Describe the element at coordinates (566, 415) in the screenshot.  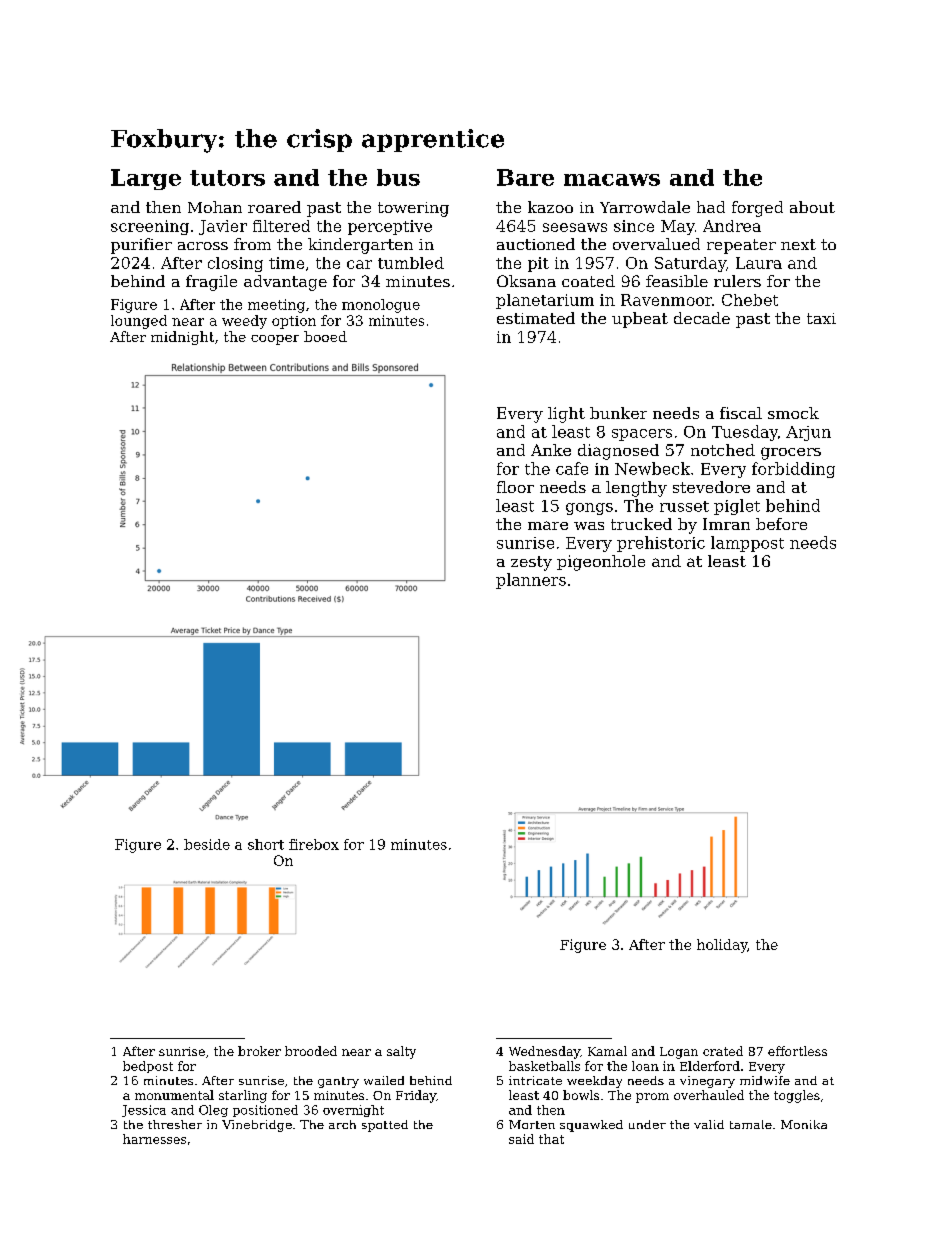
I see `light` at that location.
